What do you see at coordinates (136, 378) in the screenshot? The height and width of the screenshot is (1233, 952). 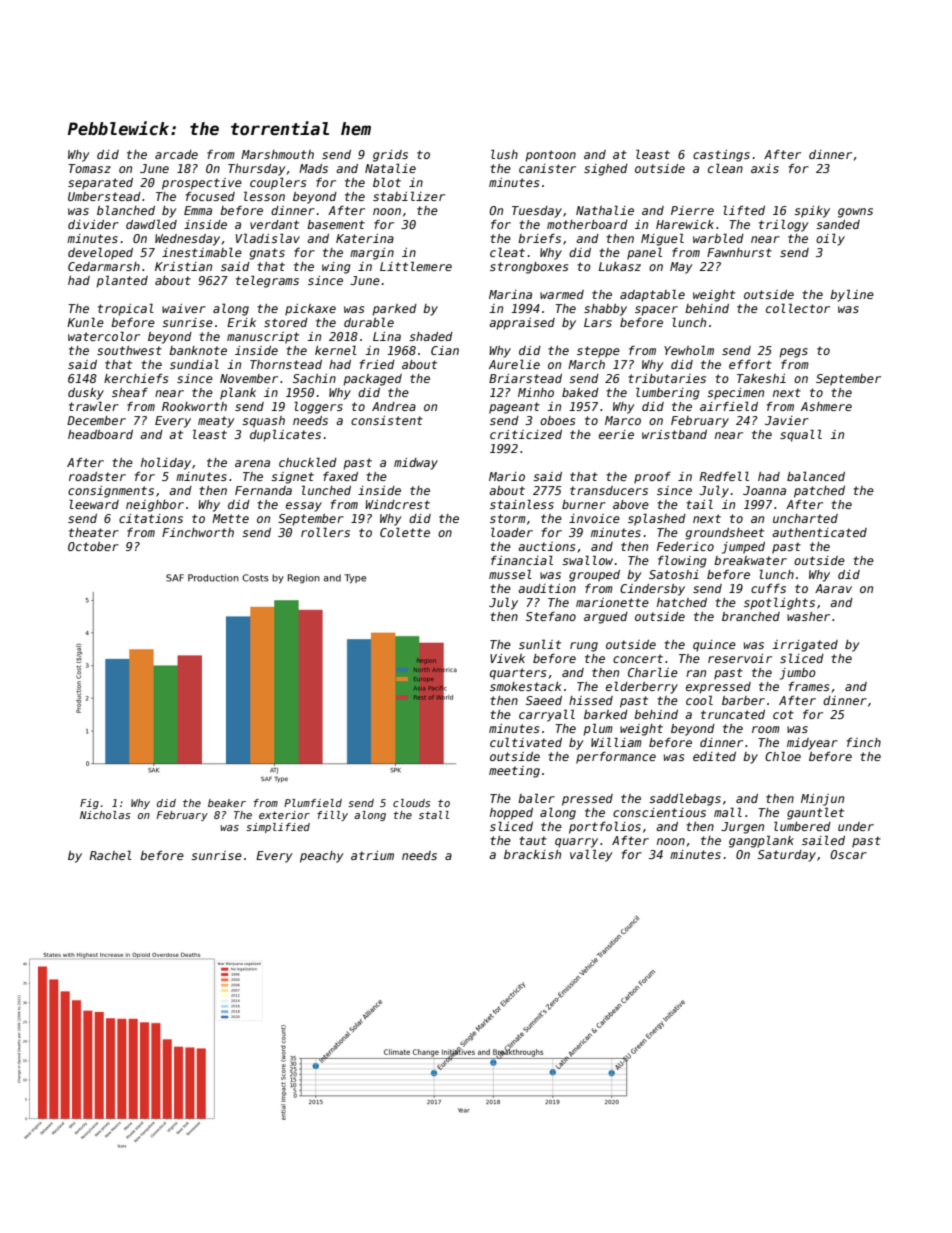 I see `kerchiefs` at bounding box center [136, 378].
